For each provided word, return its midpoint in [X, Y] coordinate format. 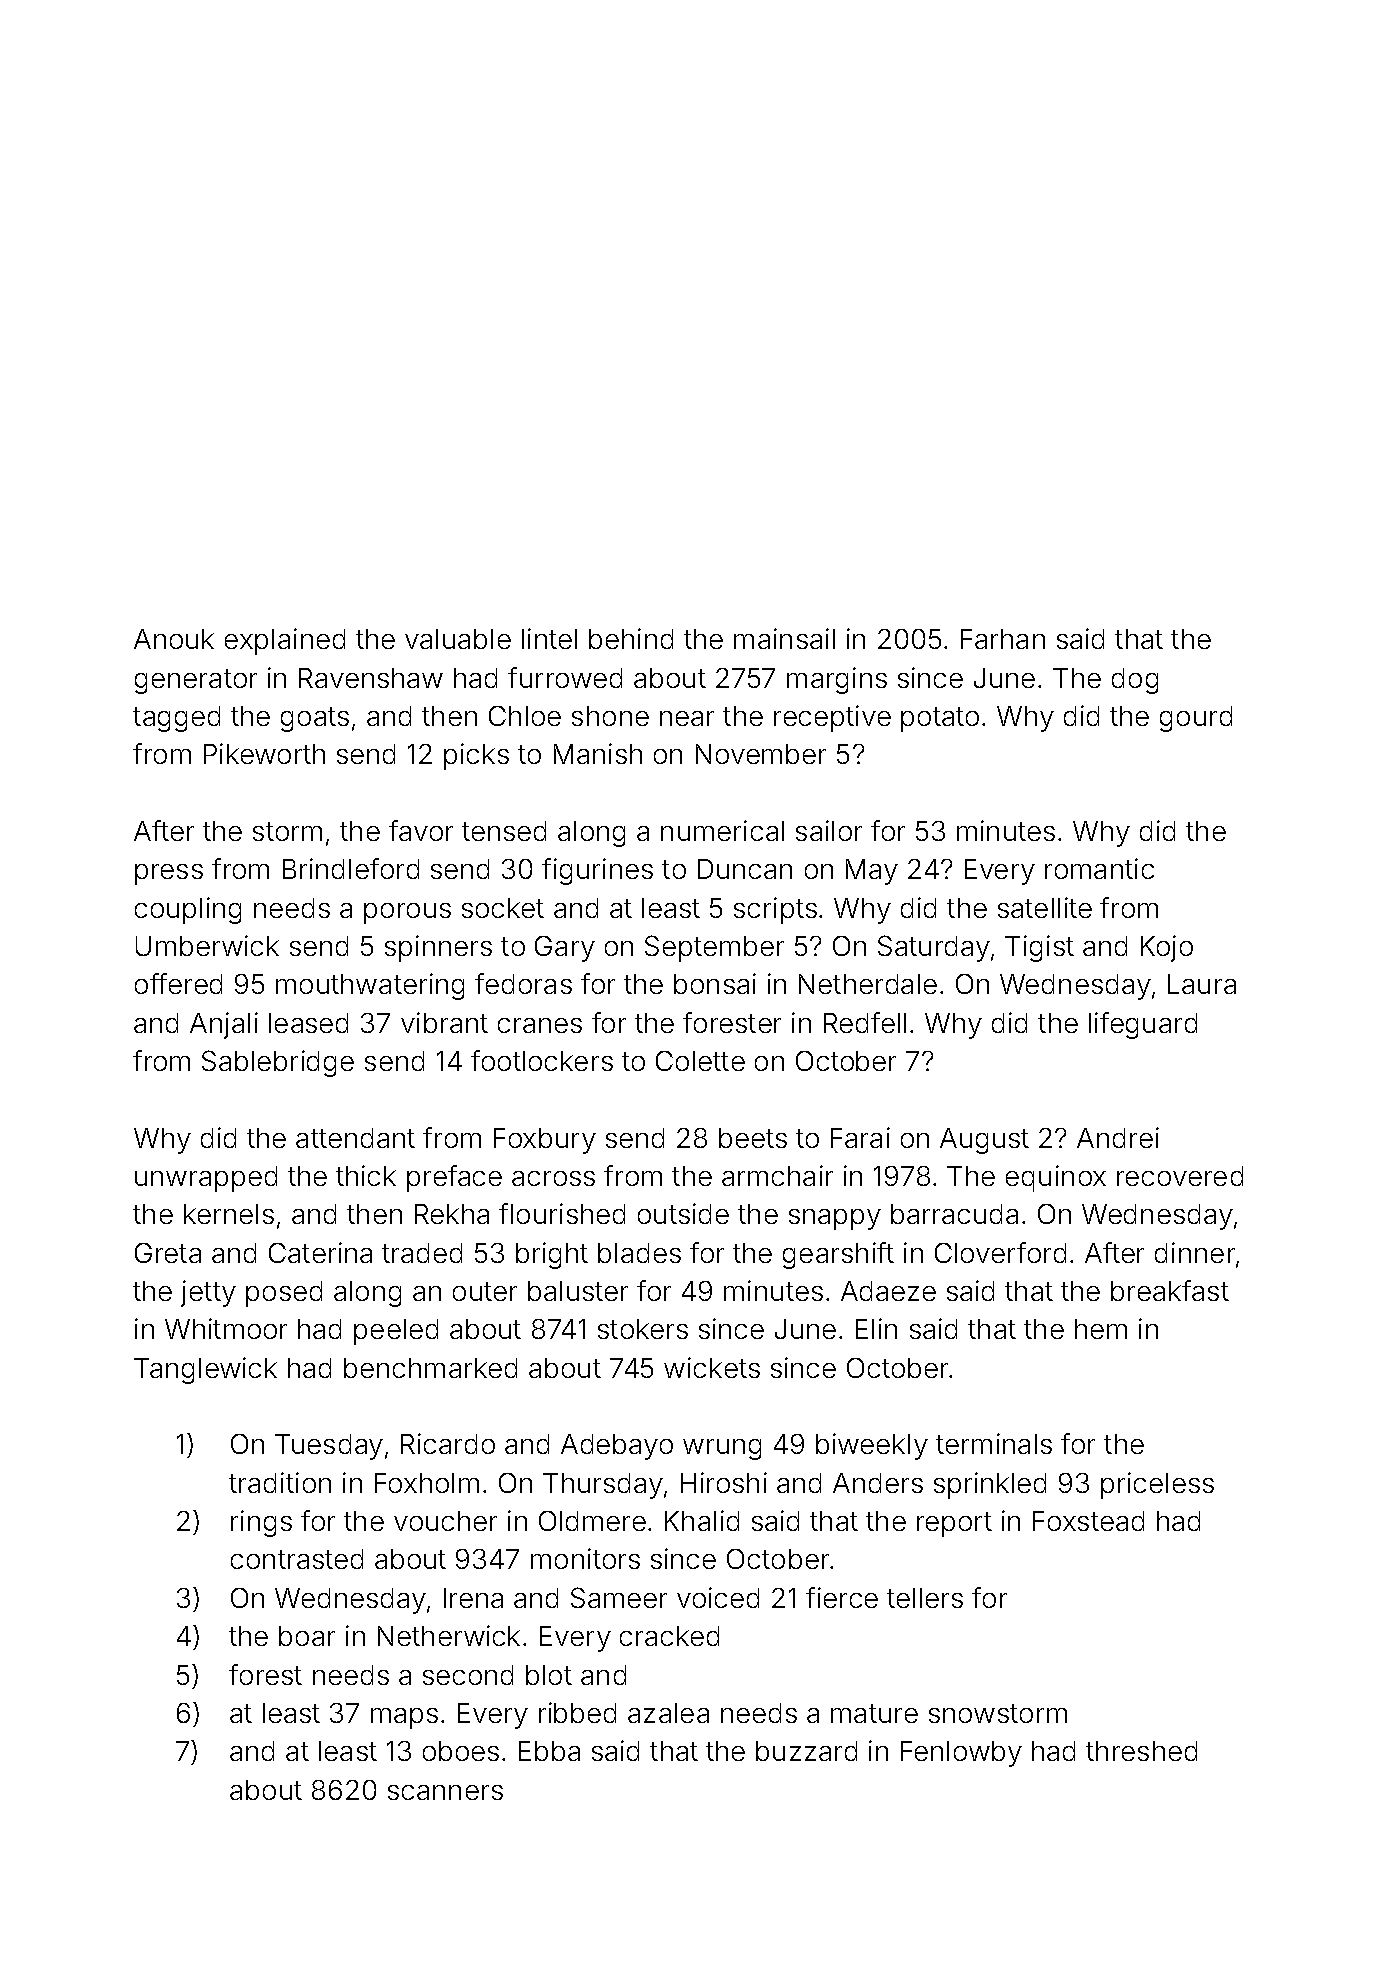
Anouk [174, 639]
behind [631, 638]
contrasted [297, 1559]
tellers [925, 1598]
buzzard [806, 1751]
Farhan [1003, 639]
